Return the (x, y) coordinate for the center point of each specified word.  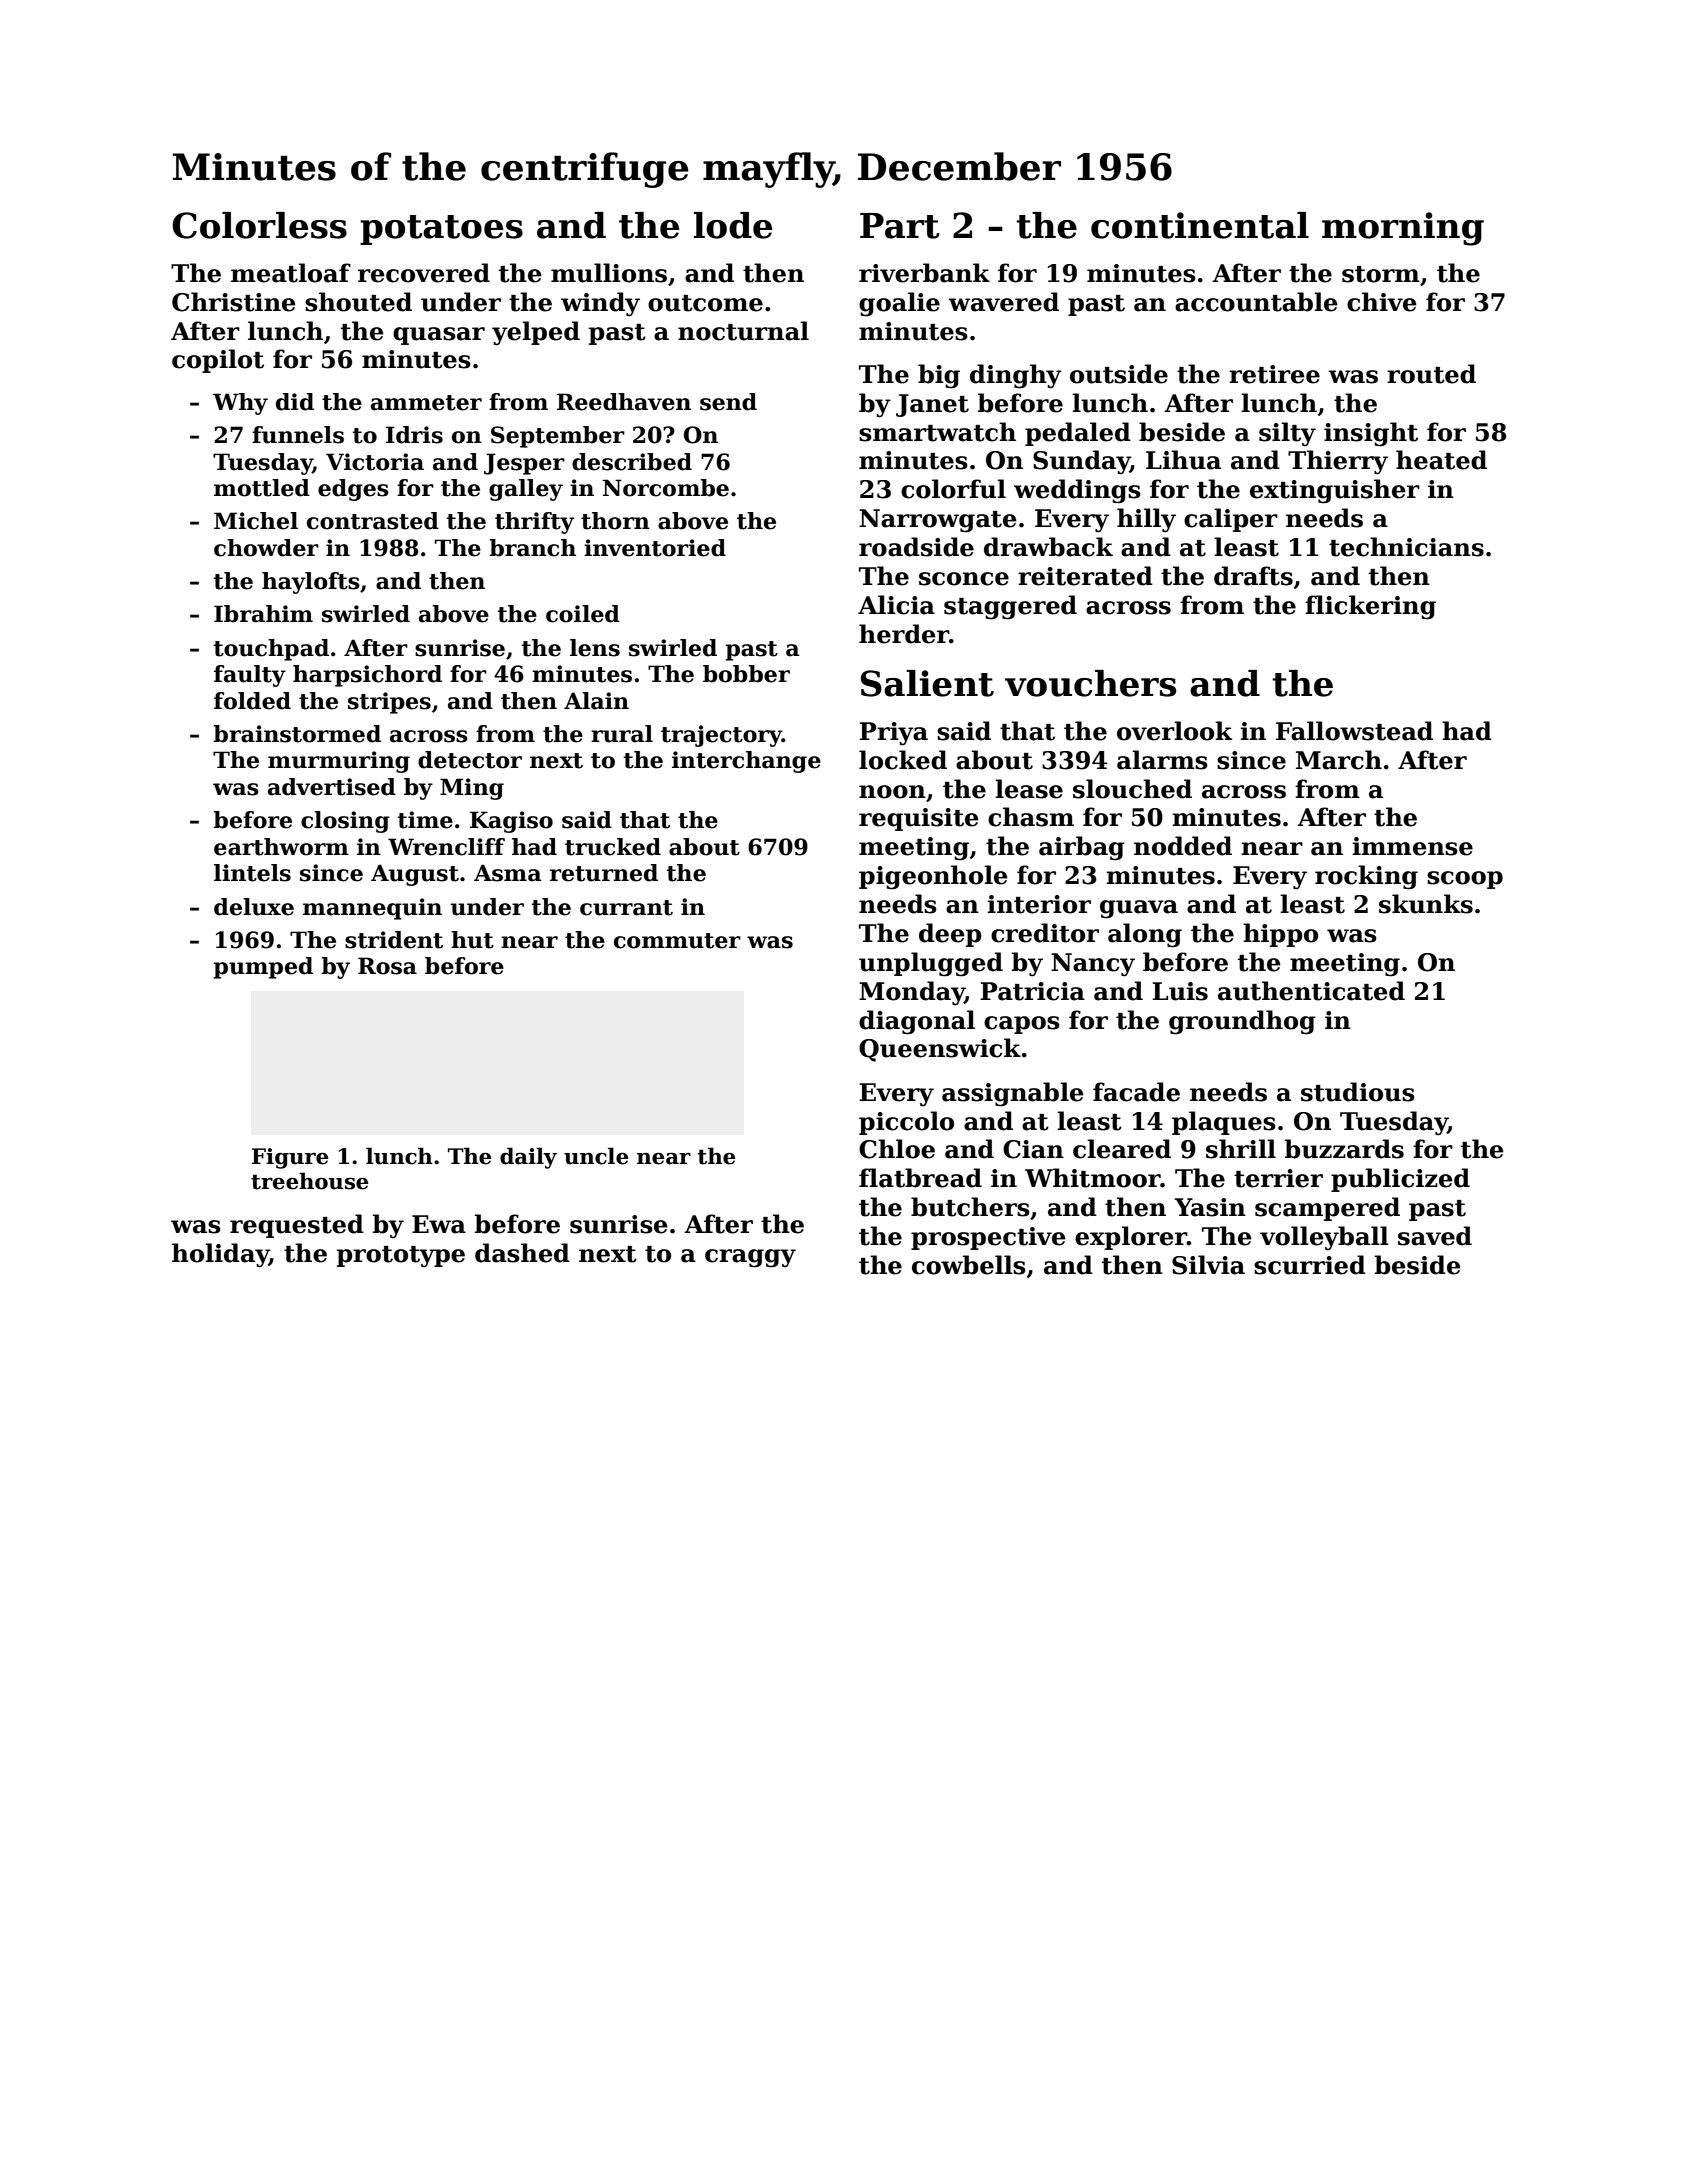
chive (1382, 302)
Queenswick (940, 1050)
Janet (932, 405)
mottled (262, 488)
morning (1403, 229)
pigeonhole (933, 877)
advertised (332, 787)
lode (732, 225)
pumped (263, 968)
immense (1412, 846)
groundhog (1242, 1022)
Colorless (259, 225)
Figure (290, 1158)
